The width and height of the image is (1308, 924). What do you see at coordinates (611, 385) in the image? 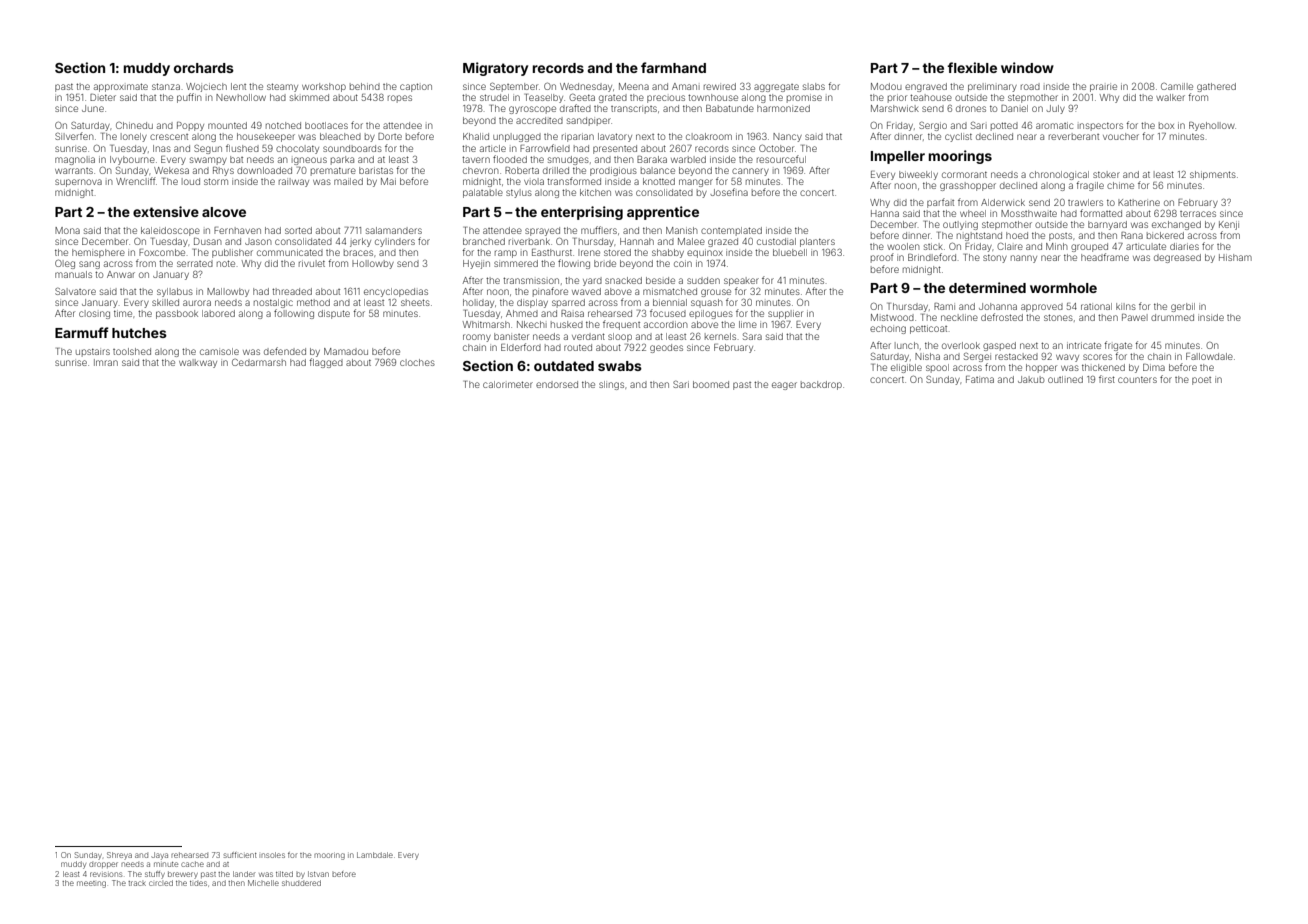
I see `slings` at bounding box center [611, 385].
